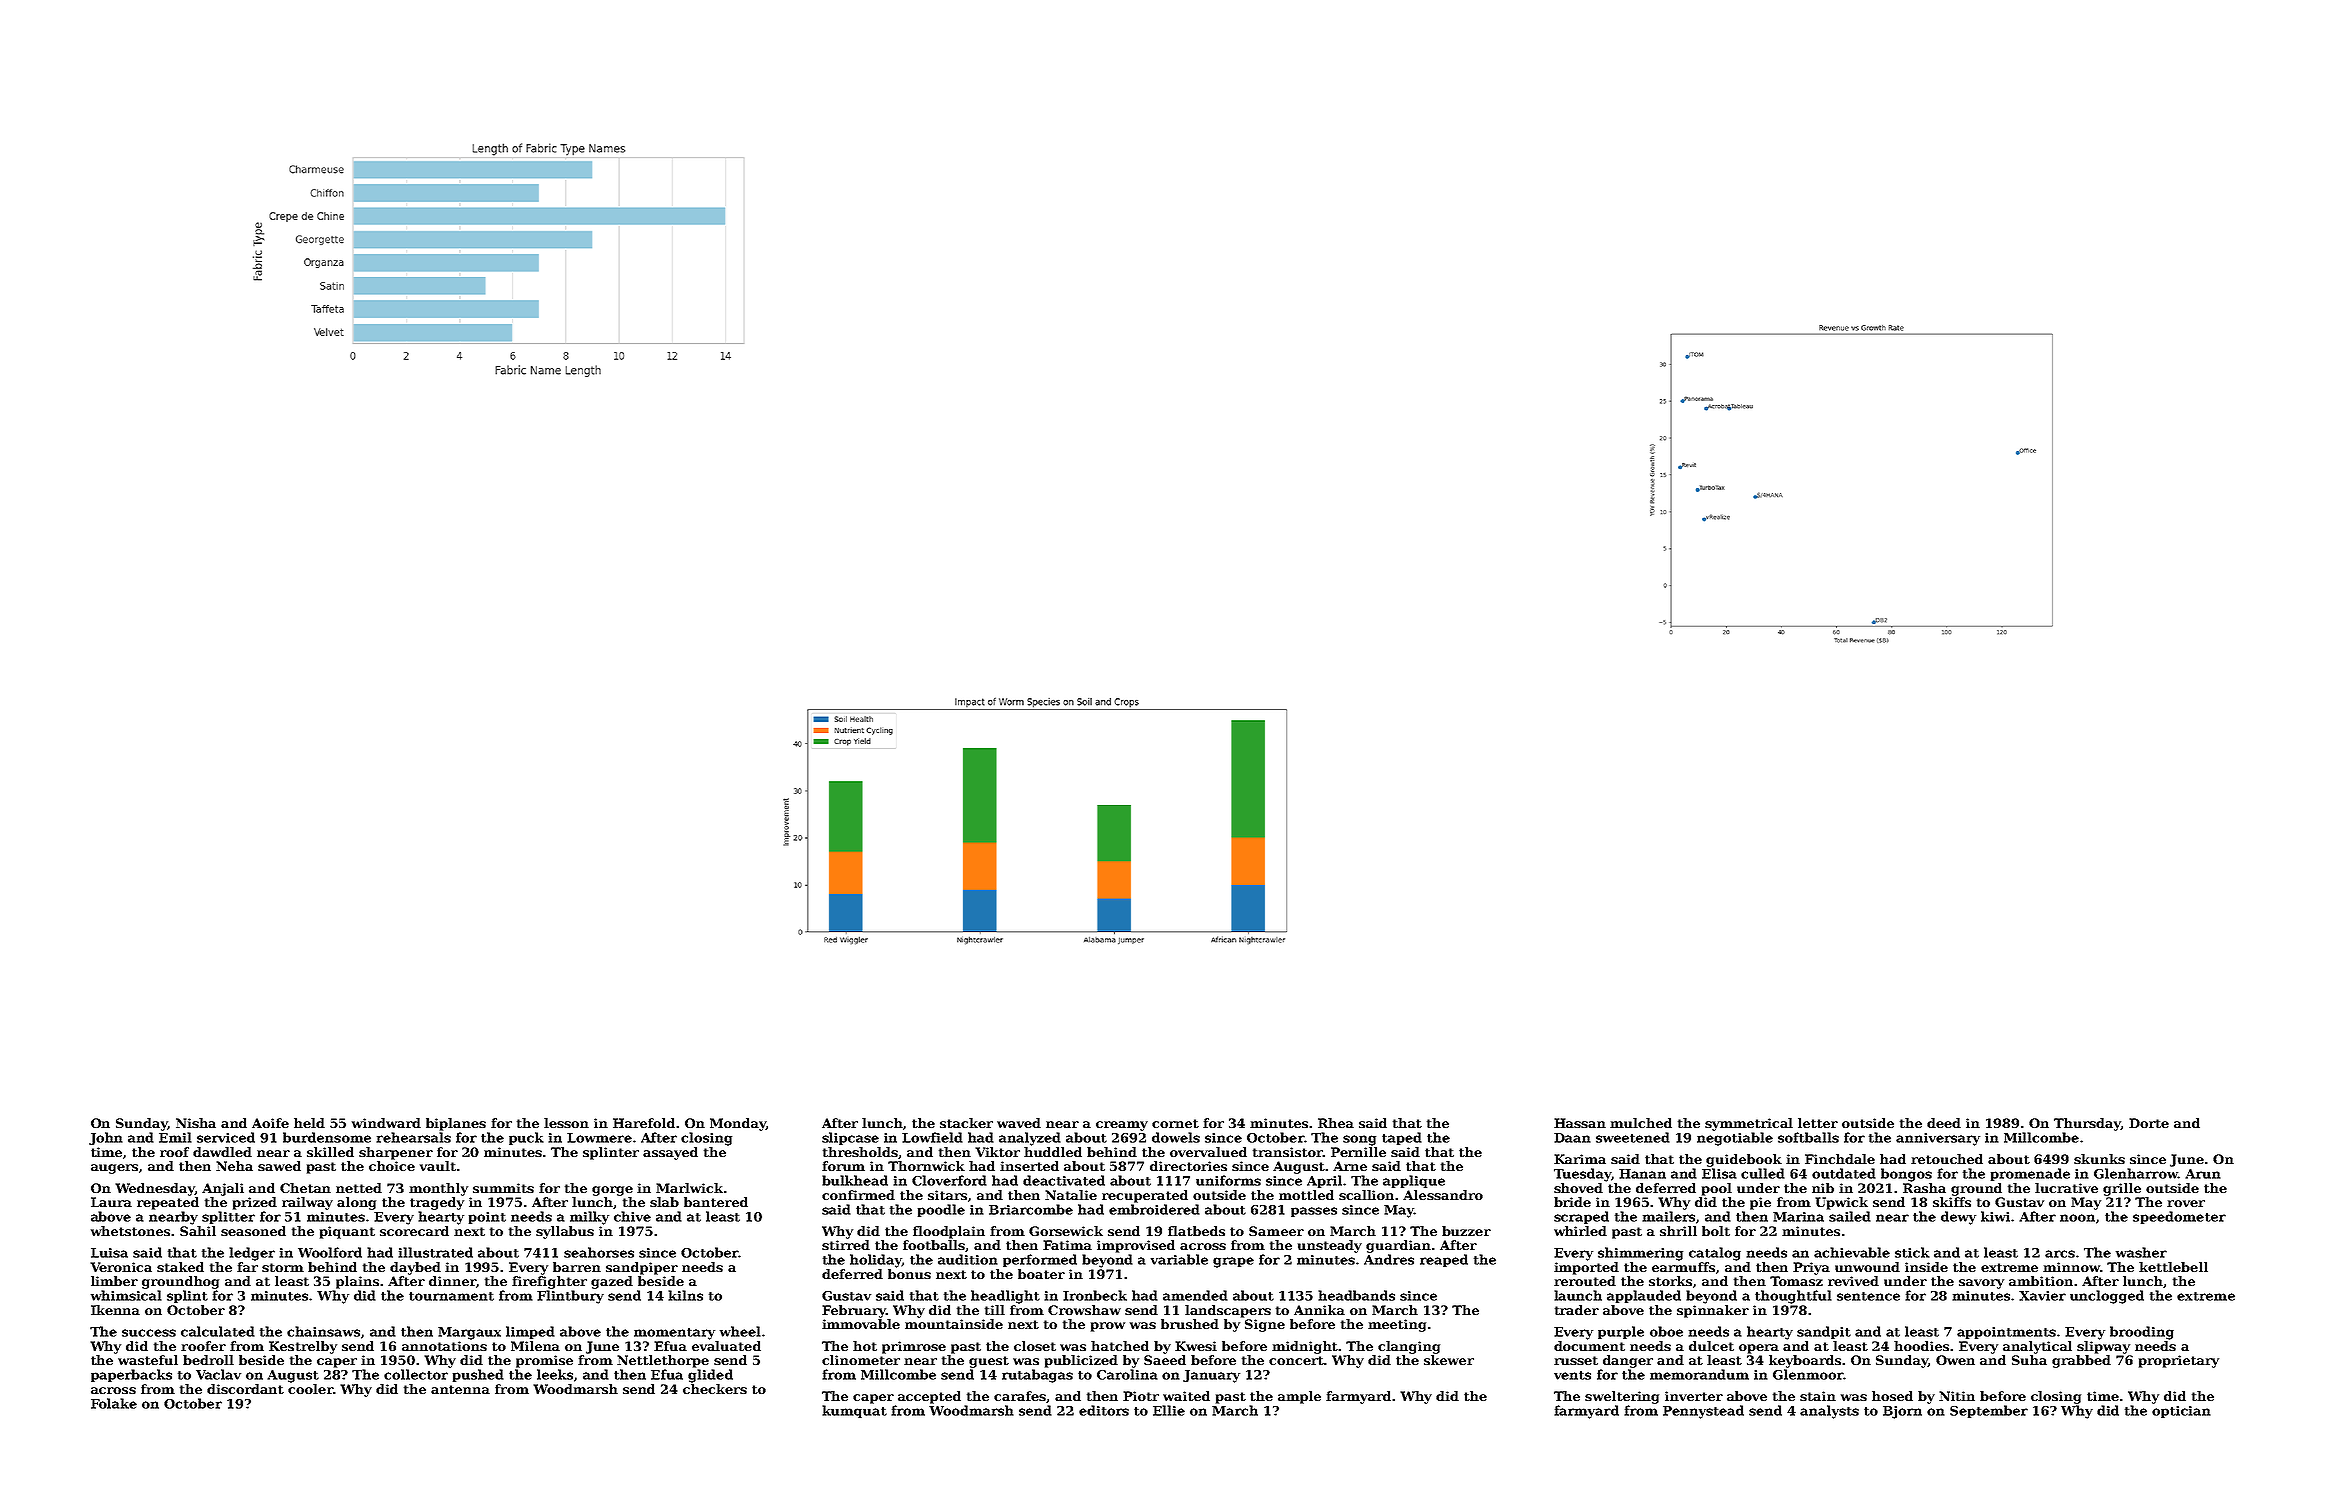 The image size is (2326, 1505). What do you see at coordinates (415, 1268) in the document?
I see `daybed` at bounding box center [415, 1268].
